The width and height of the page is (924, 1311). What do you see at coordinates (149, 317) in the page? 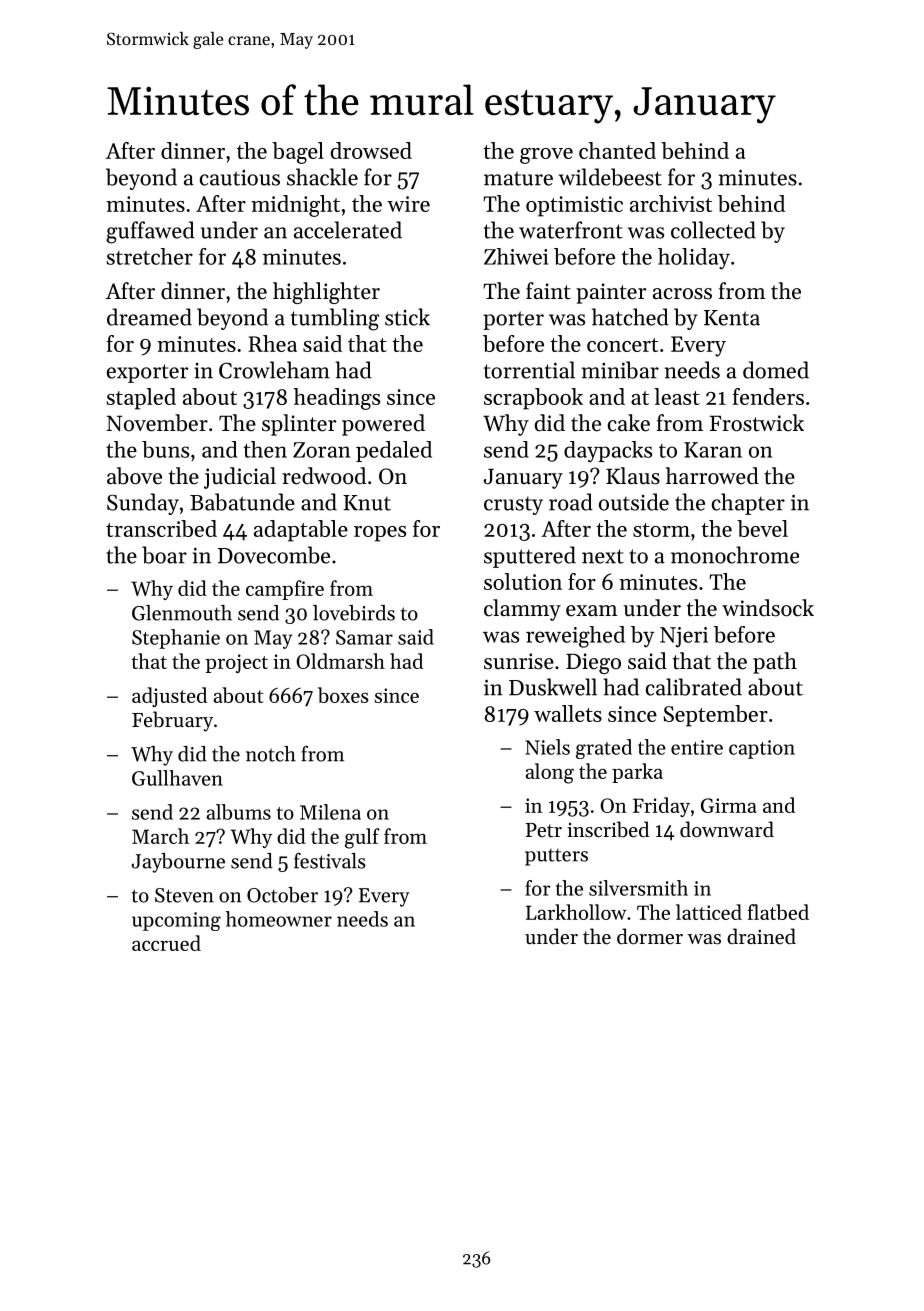
I see `dreamed` at bounding box center [149, 317].
